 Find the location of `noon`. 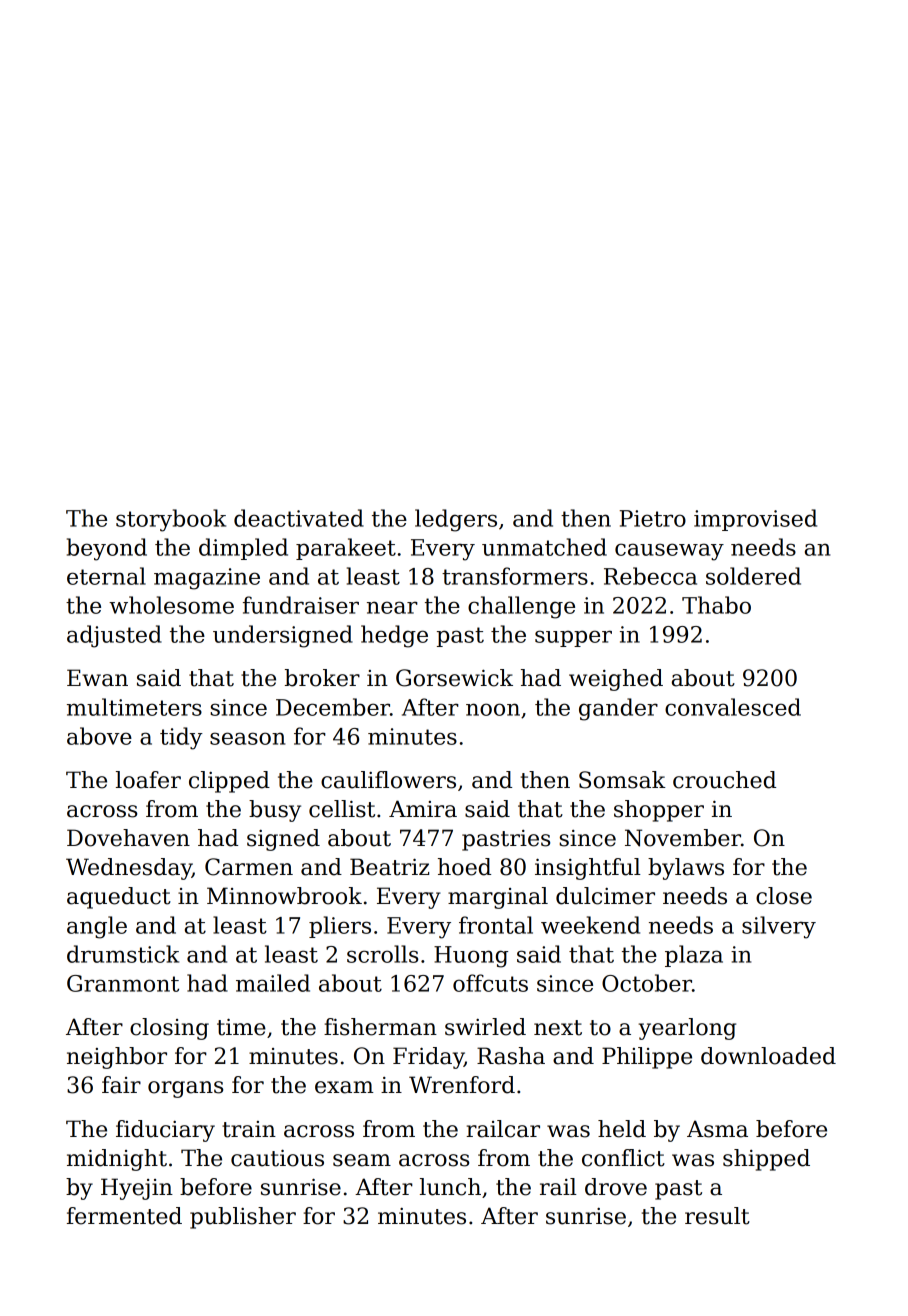

noon is located at coordinates (493, 709).
